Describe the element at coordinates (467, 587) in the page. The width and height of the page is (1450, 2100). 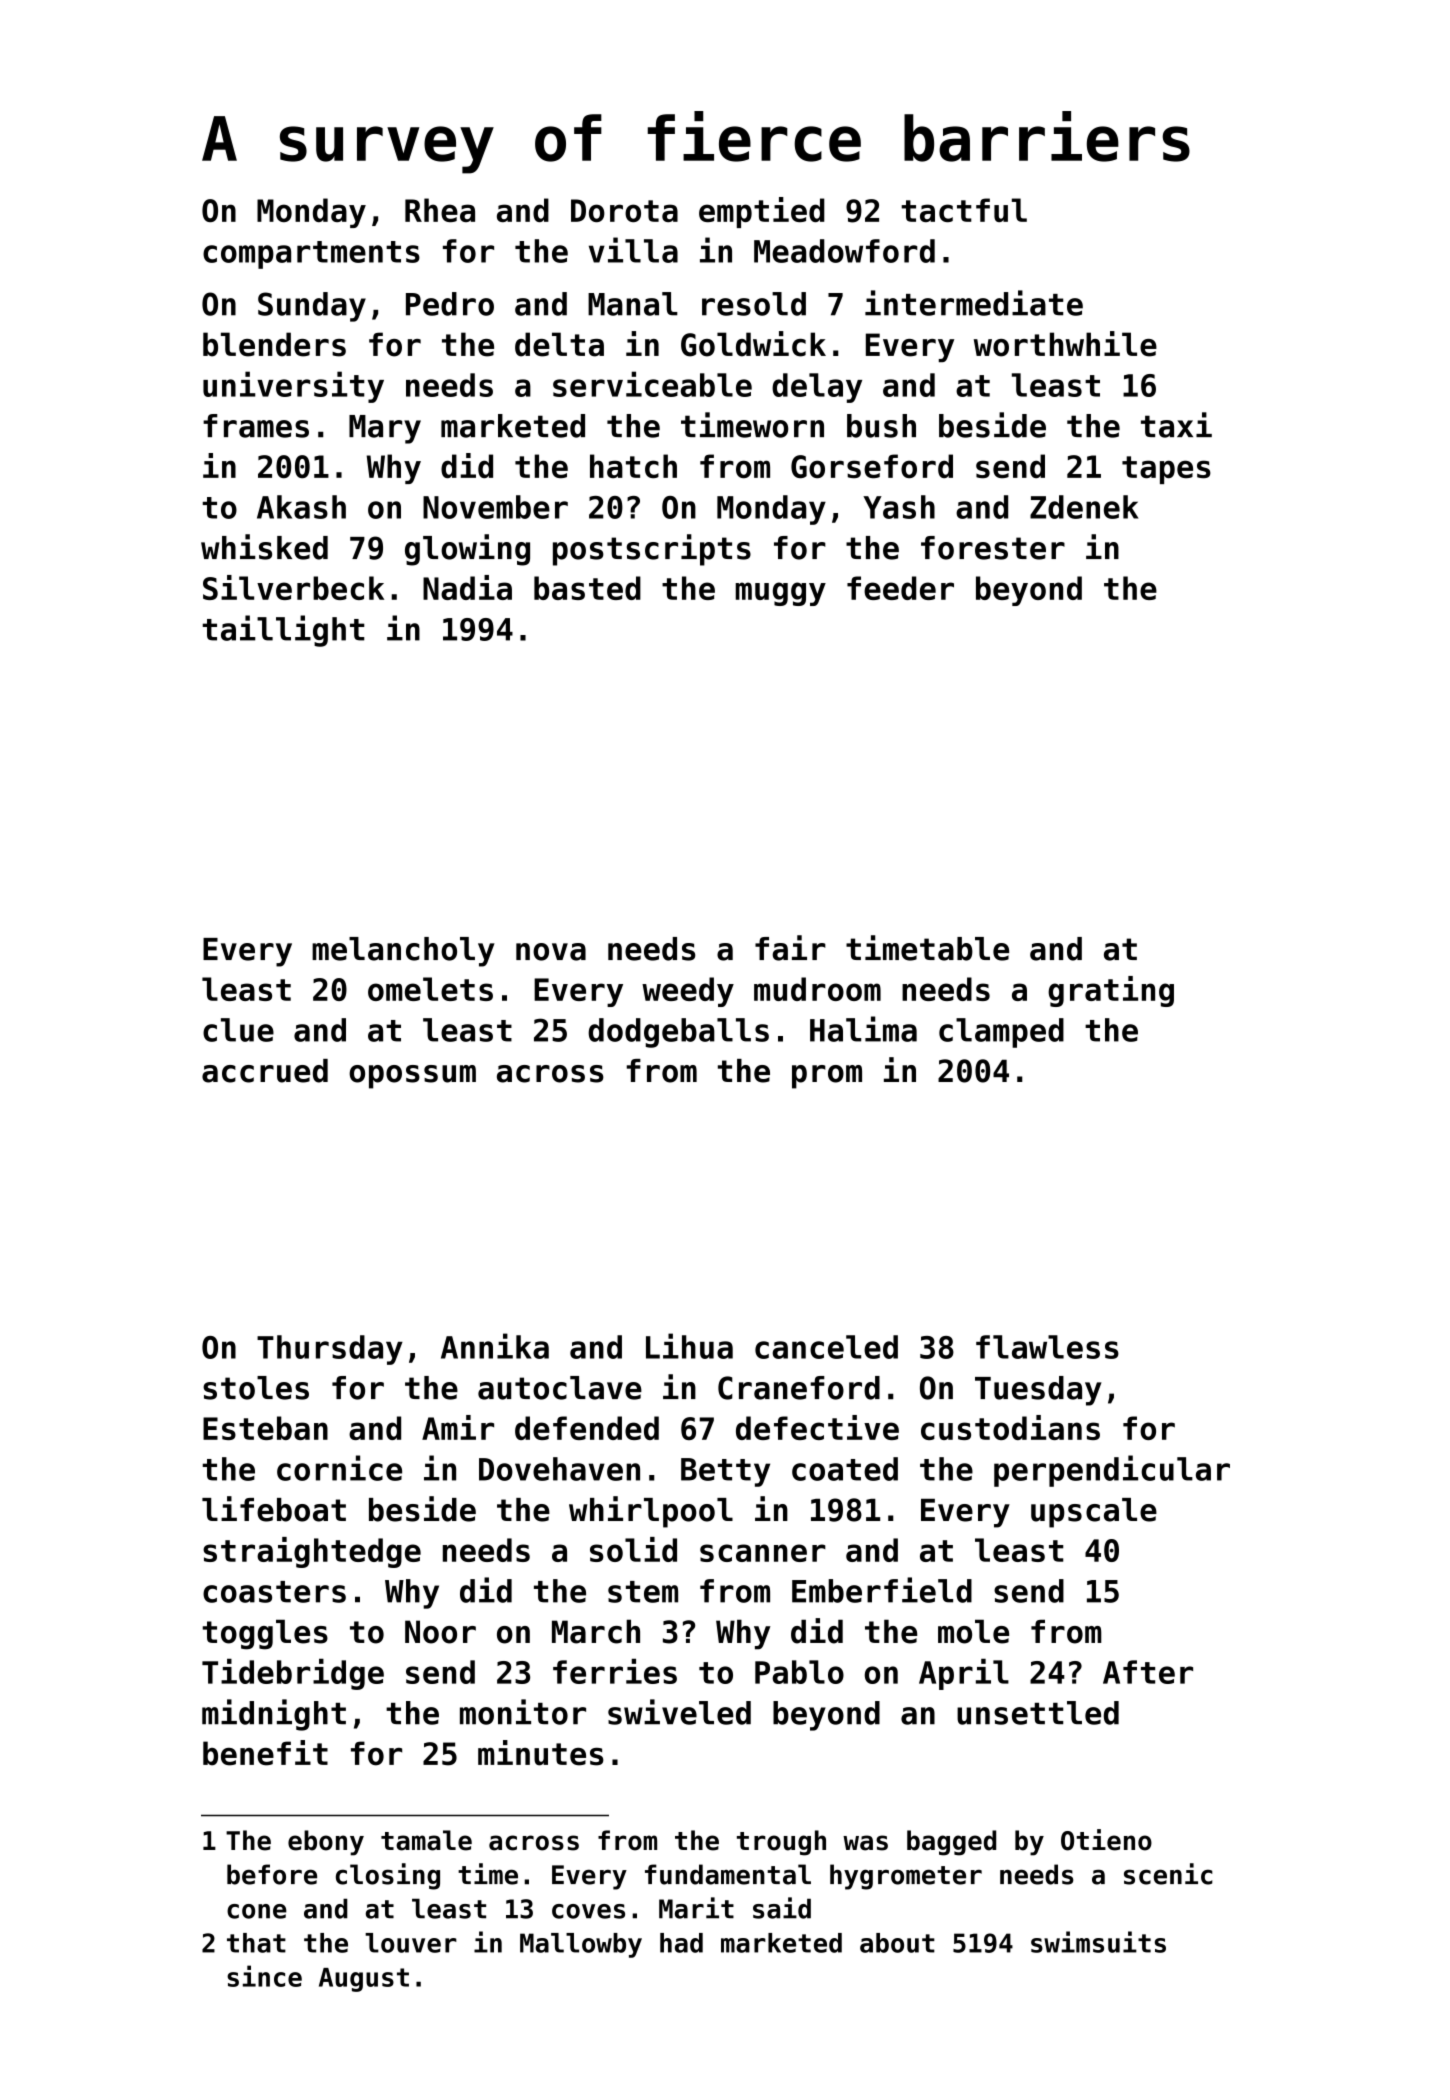
I see `Nadia` at that location.
